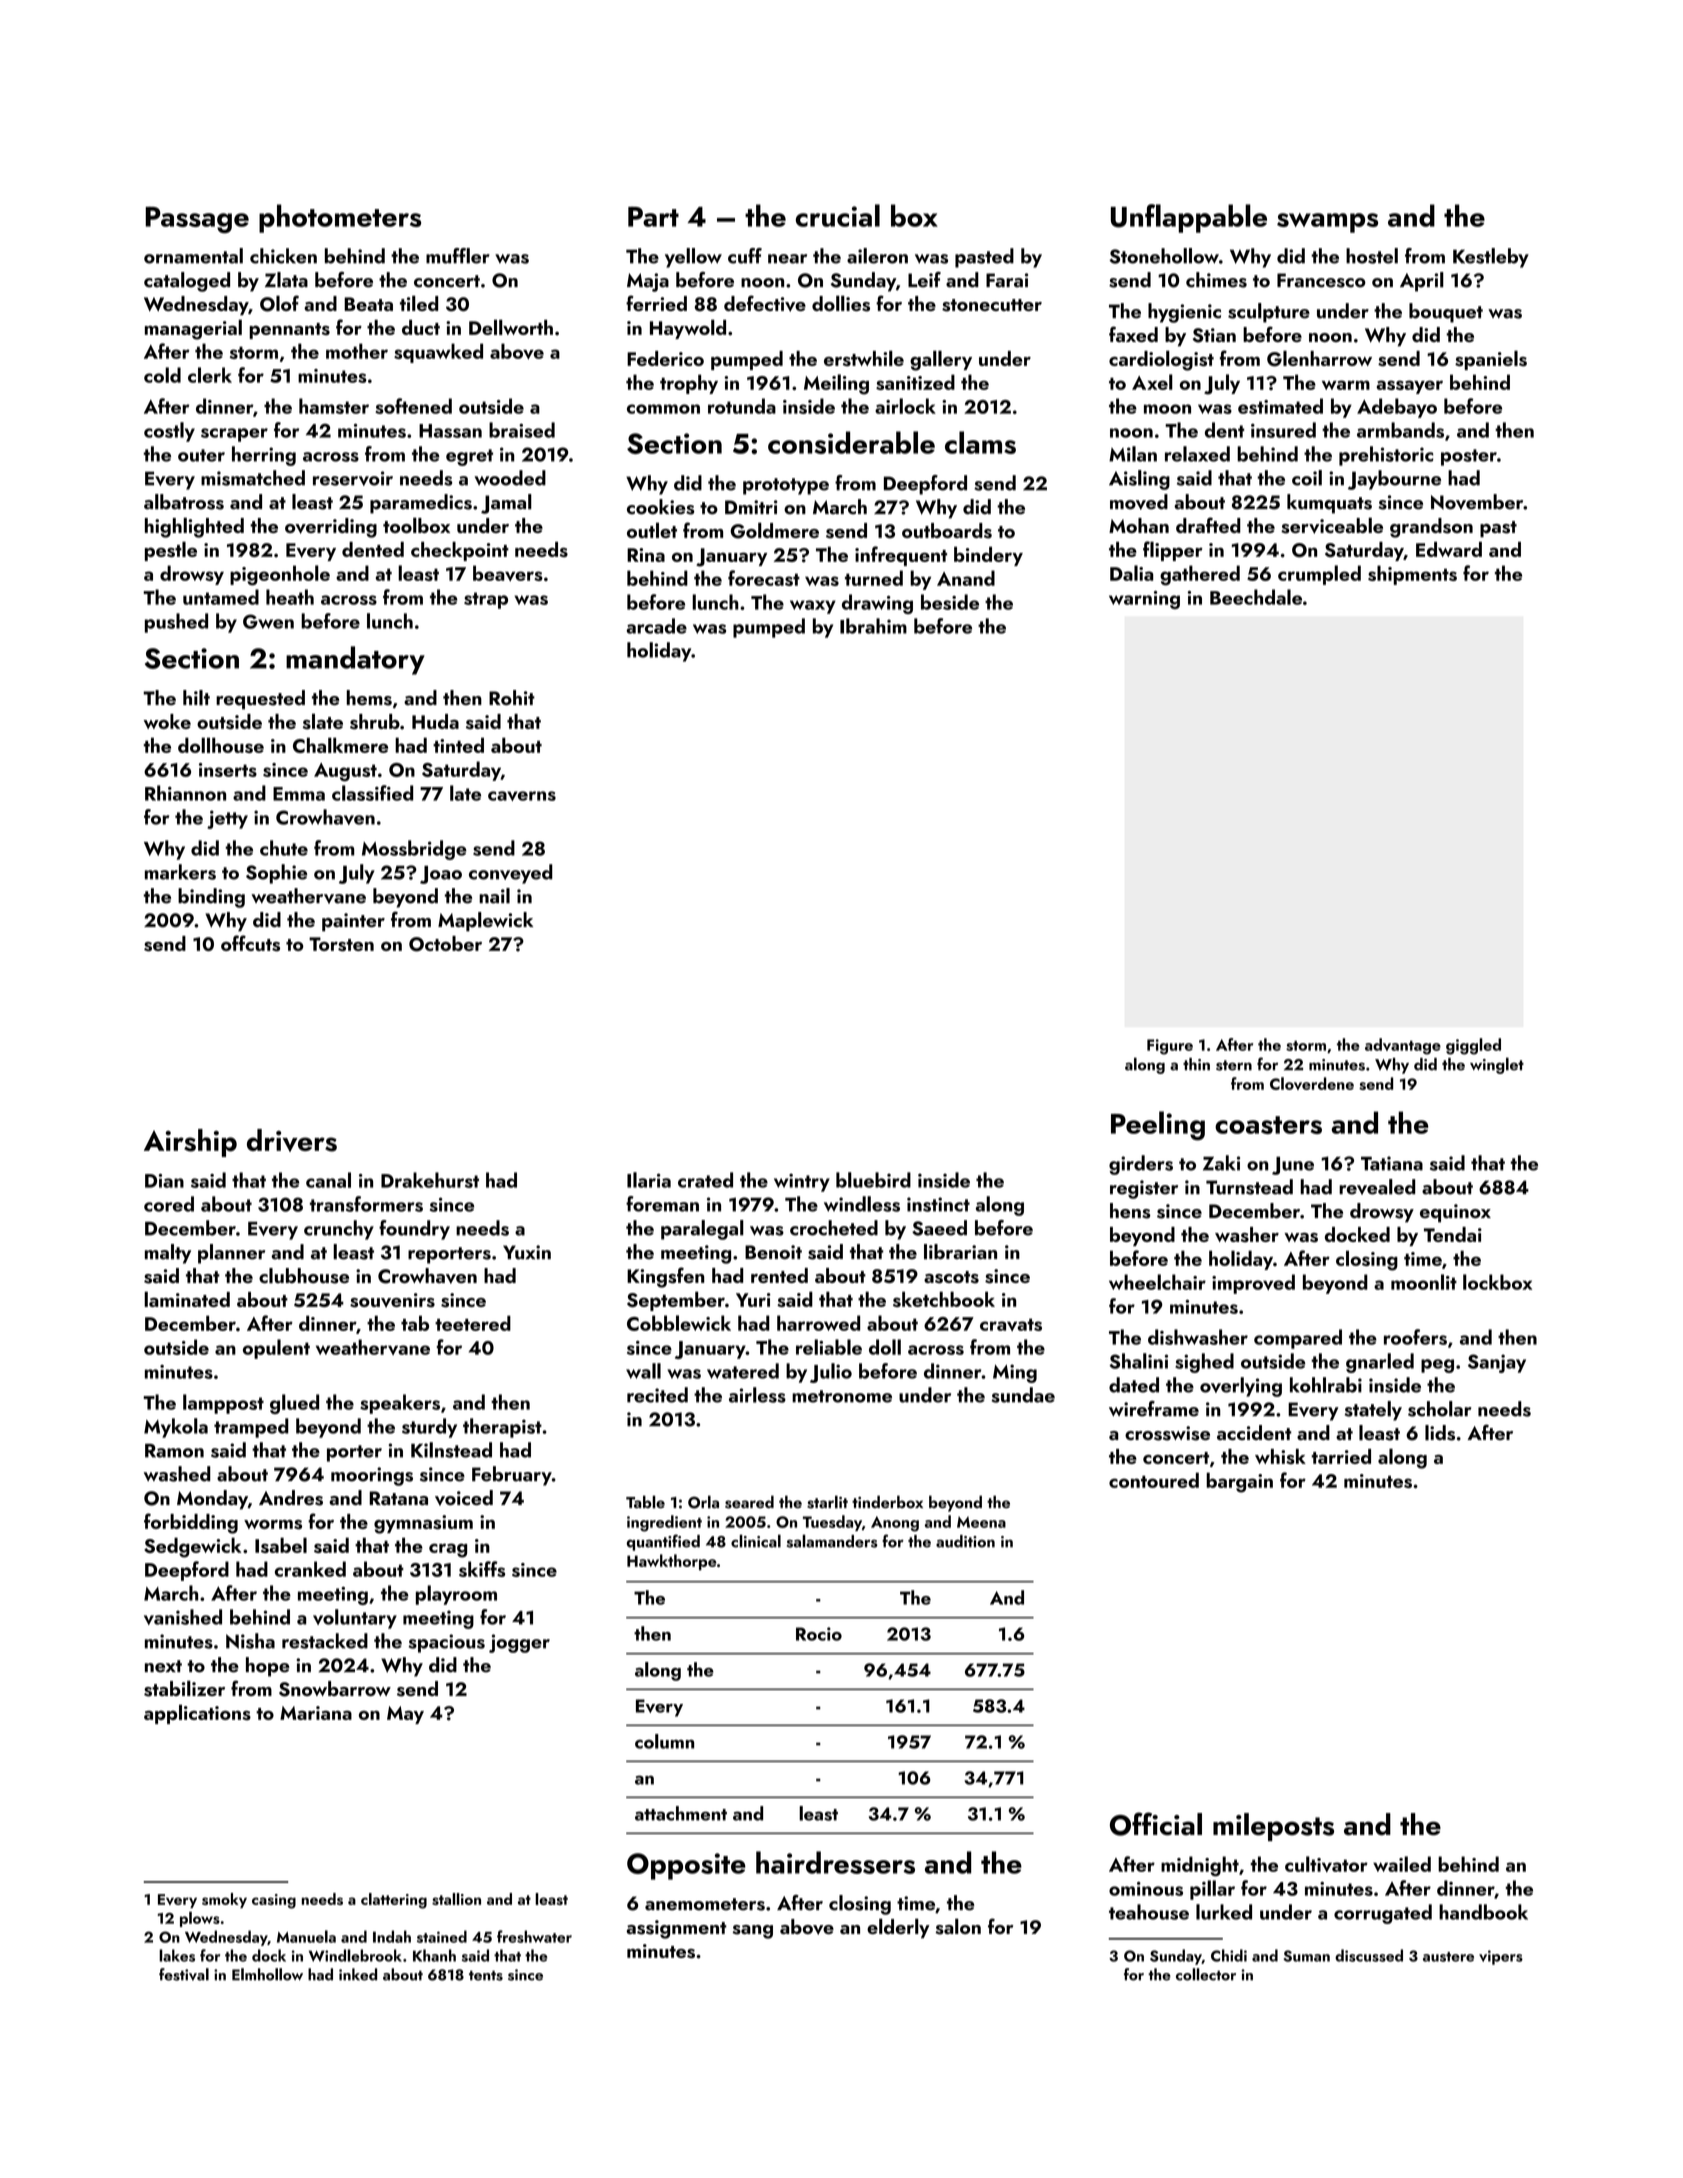 The height and width of the screenshot is (2178, 1683). I want to click on mileposts, so click(1273, 1827).
